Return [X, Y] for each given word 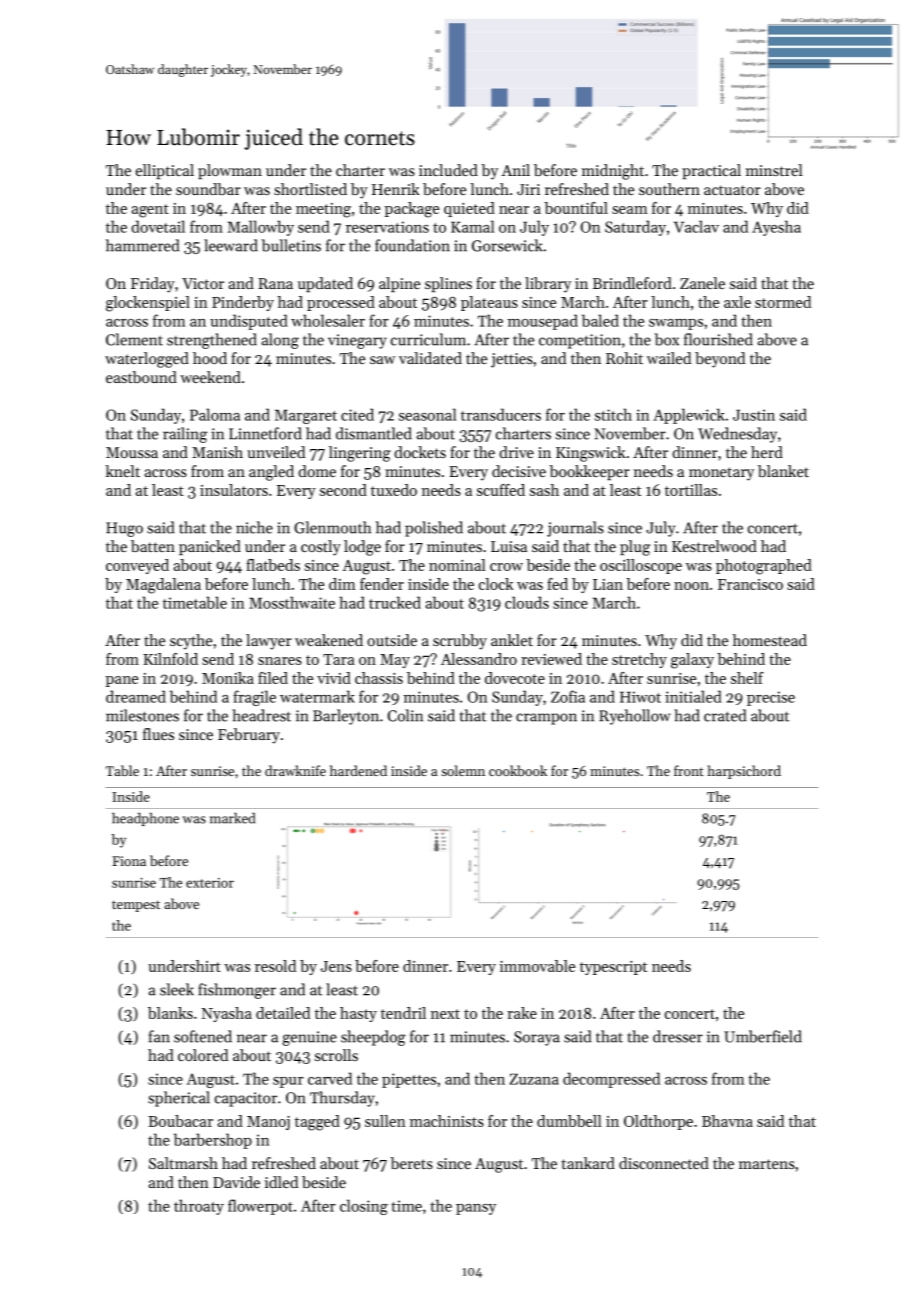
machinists [447, 1121]
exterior [210, 883]
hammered [142, 245]
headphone [145, 819]
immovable [537, 966]
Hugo [124, 529]
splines [448, 284]
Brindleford [632, 283]
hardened [358, 770]
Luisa [509, 546]
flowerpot [260, 1207]
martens [767, 1164]
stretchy [639, 660]
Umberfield [763, 1036]
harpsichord [744, 772]
